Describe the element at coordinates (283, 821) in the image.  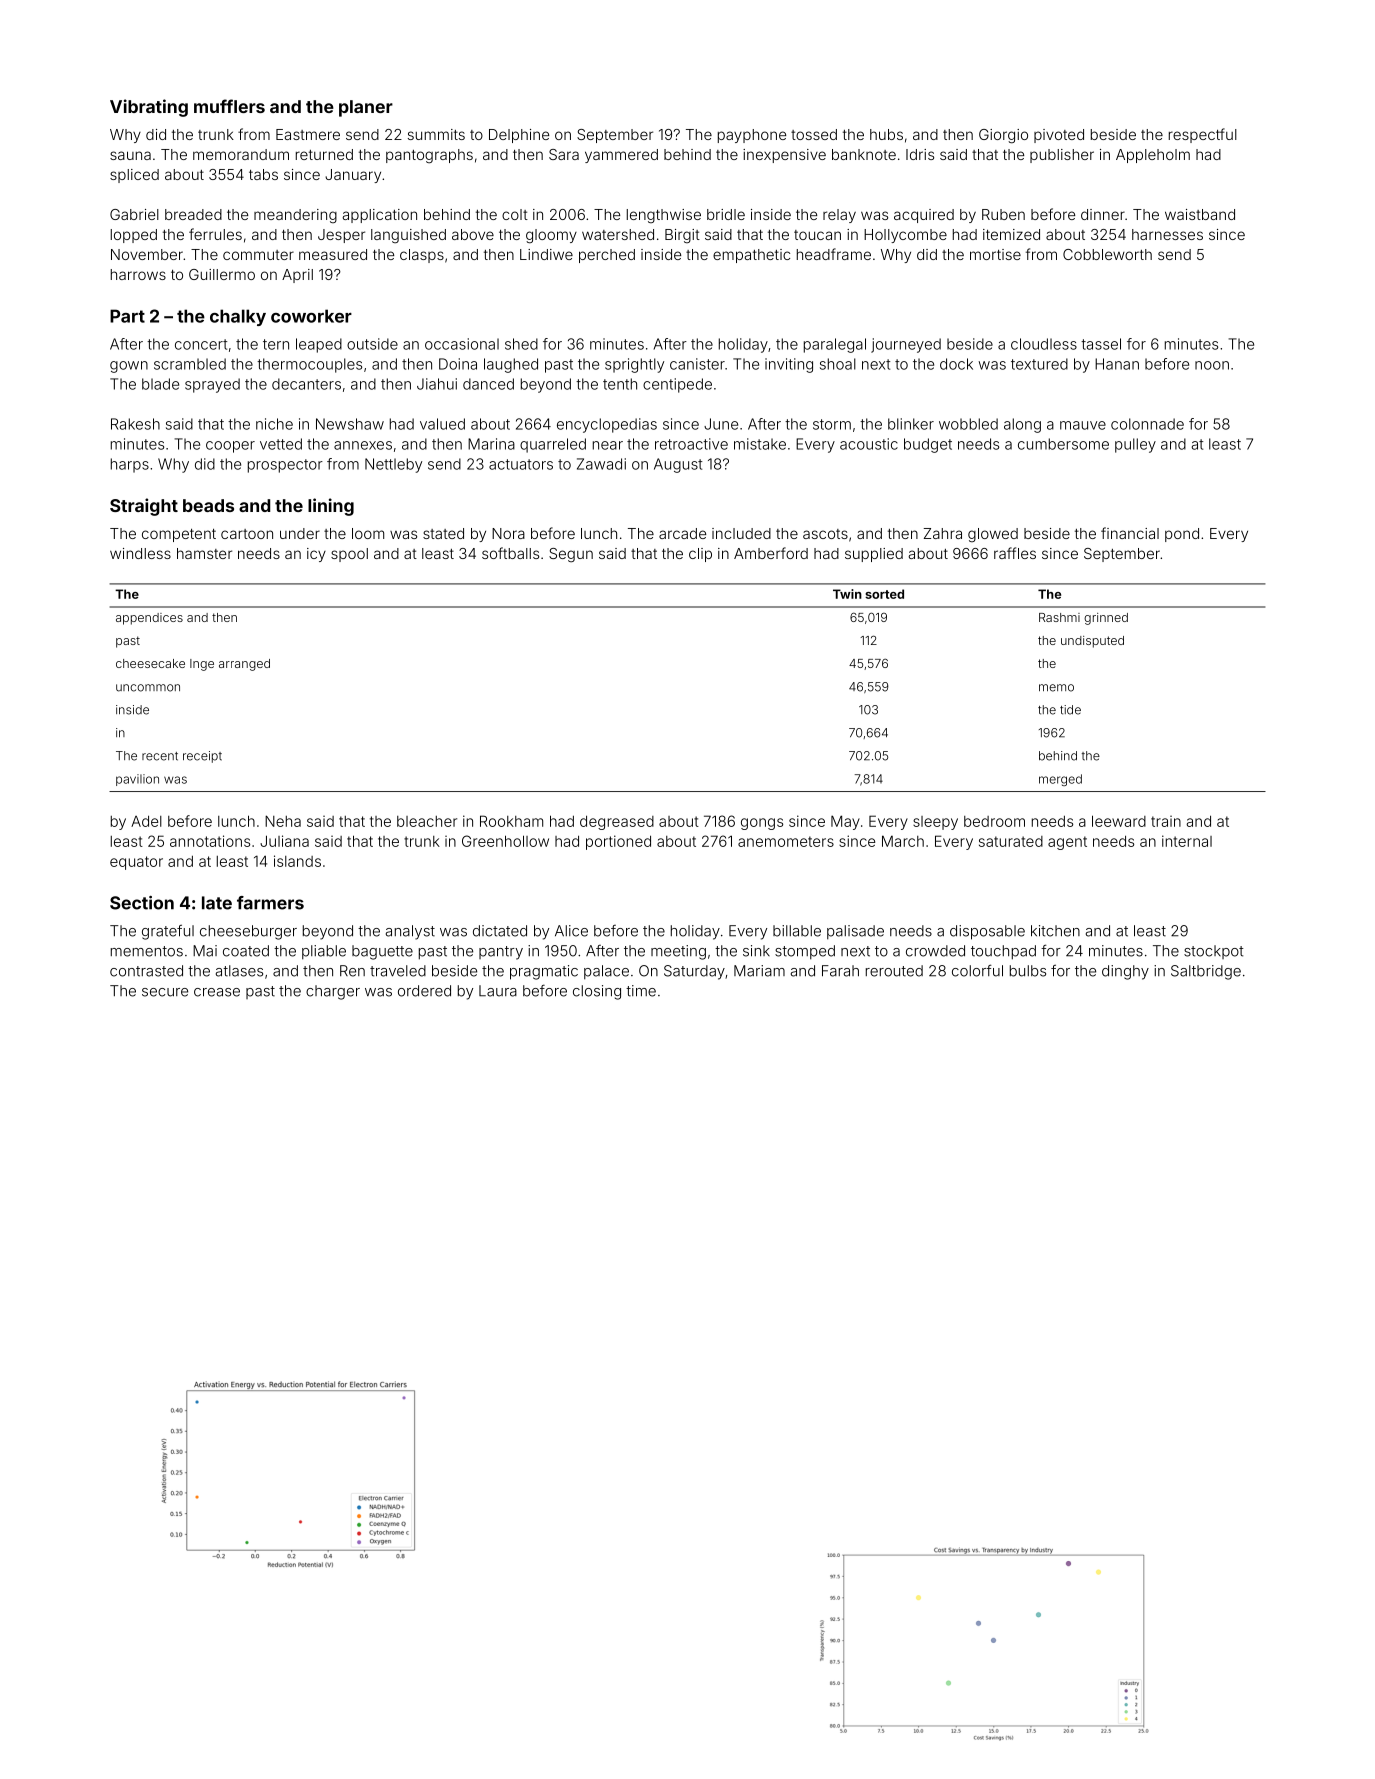
I see `Neha` at that location.
